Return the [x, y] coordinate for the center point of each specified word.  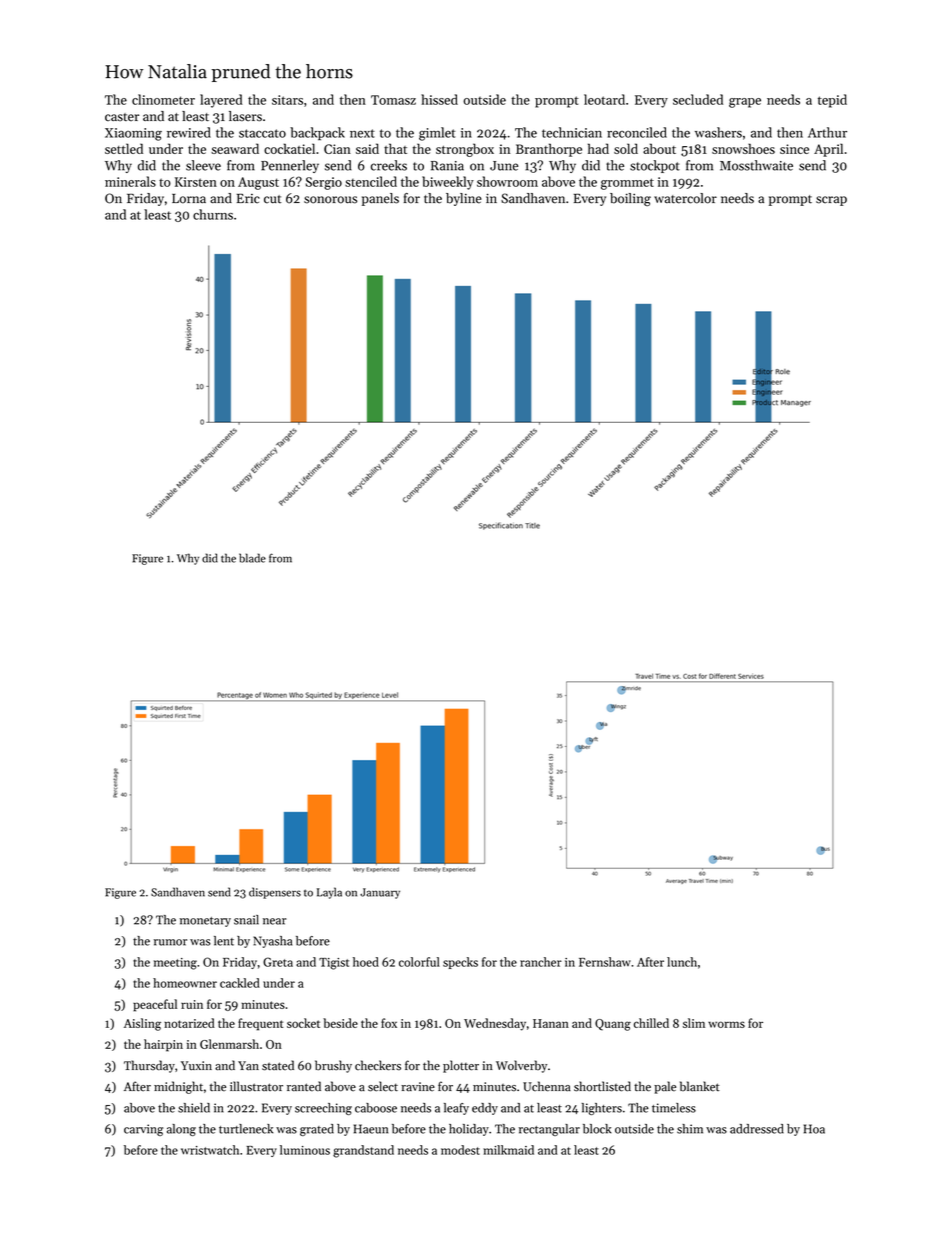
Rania [447, 166]
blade [252, 558]
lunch [682, 962]
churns [213, 214]
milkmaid [508, 1150]
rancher [541, 962]
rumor [170, 942]
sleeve [203, 165]
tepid [832, 101]
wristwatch [210, 1150]
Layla [329, 893]
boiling [630, 199]
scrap [831, 201]
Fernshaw [605, 962]
